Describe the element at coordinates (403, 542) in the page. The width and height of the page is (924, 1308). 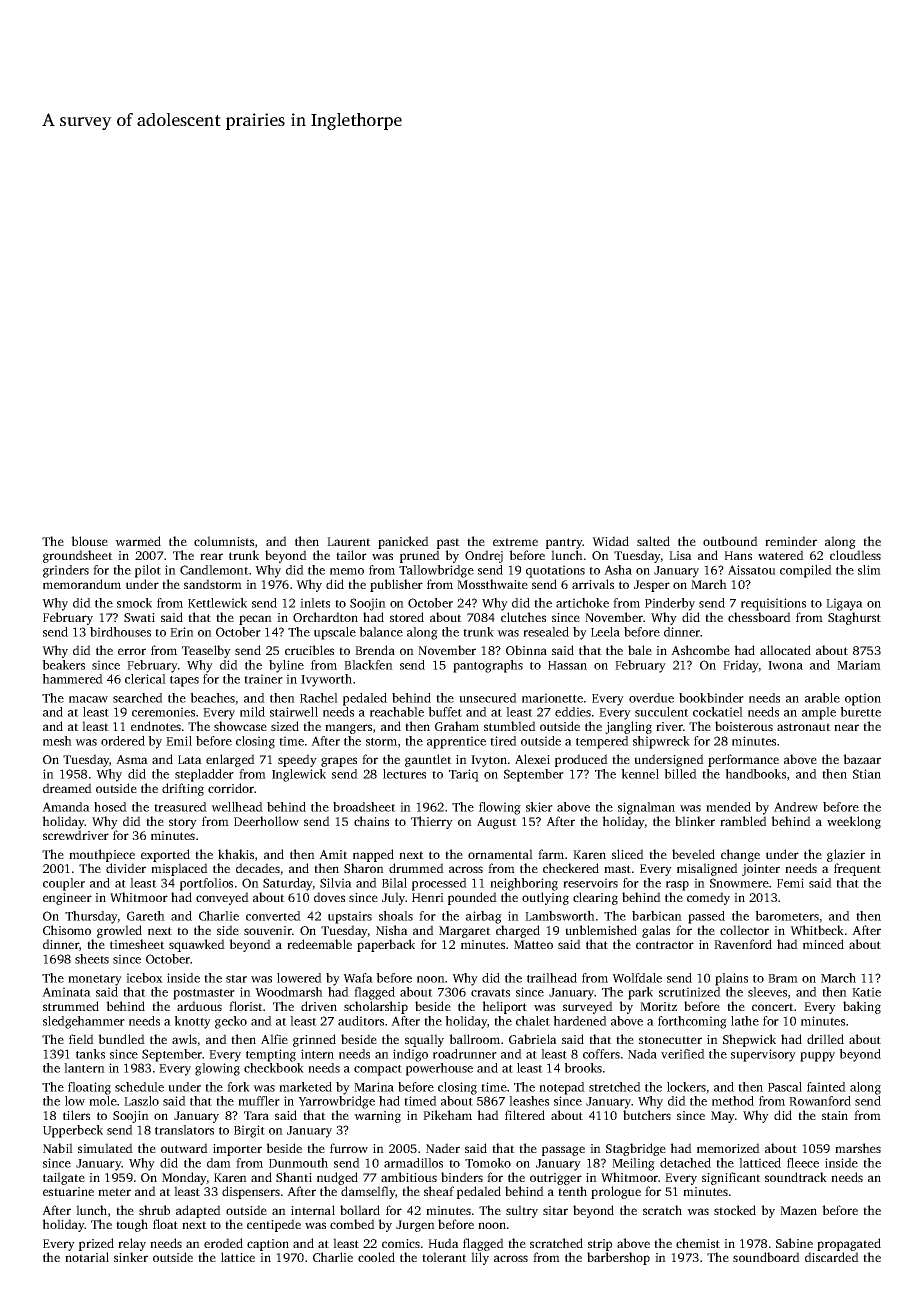
I see `panicked` at that location.
